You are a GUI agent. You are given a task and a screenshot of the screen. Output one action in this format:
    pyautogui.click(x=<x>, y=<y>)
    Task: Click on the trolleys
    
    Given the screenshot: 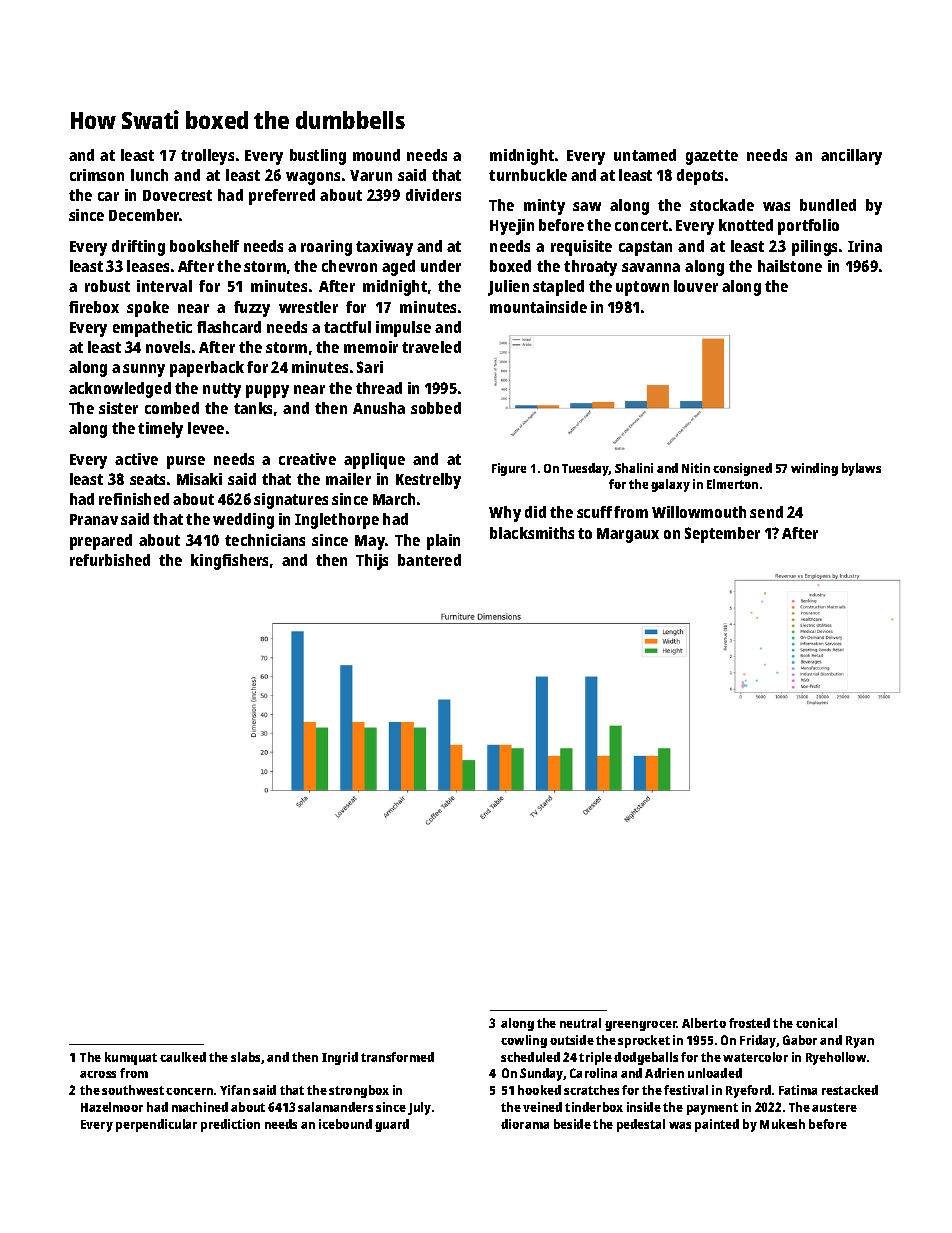 What is the action you would take?
    pyautogui.click(x=207, y=157)
